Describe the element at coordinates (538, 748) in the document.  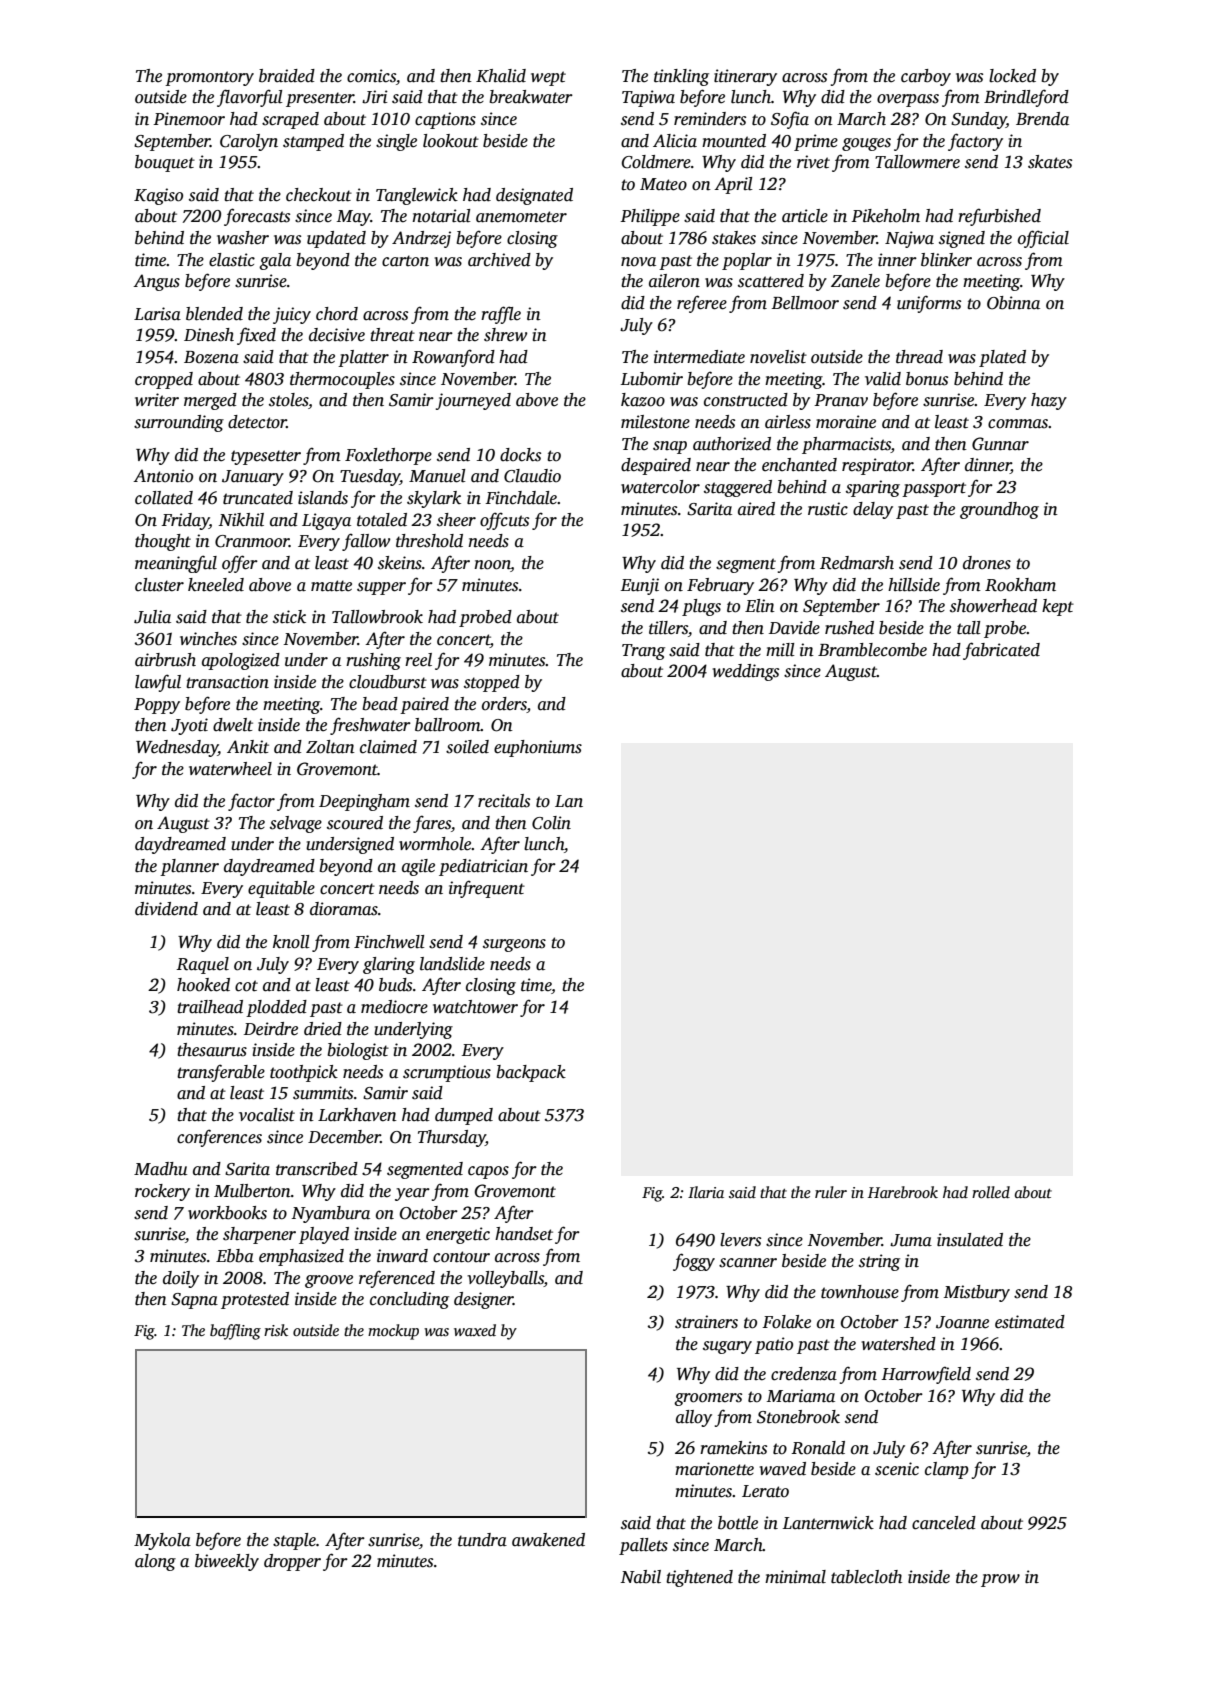
I see `euphoniums` at that location.
